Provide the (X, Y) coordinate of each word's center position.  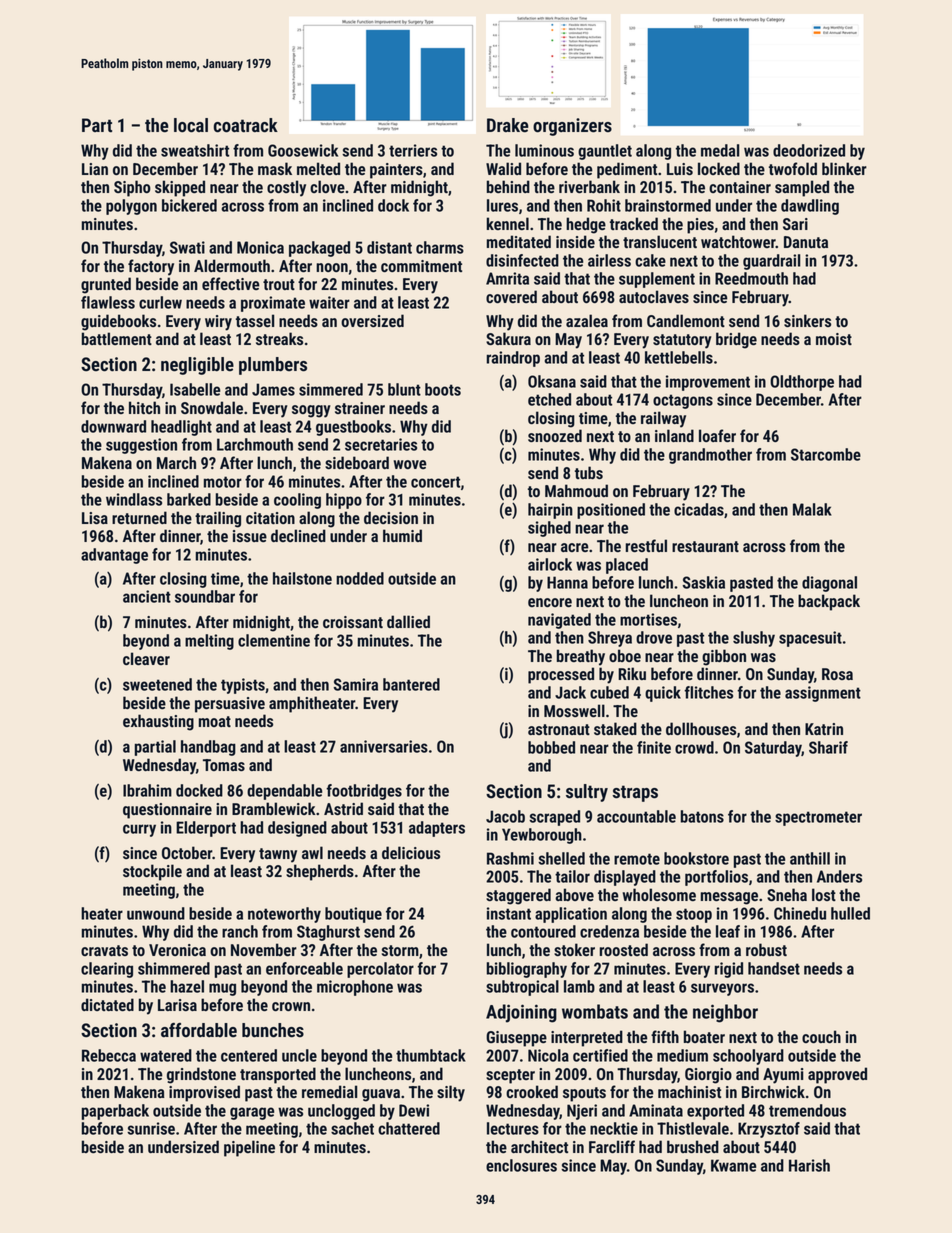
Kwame (733, 1165)
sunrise (151, 1128)
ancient (147, 596)
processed (561, 675)
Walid (503, 168)
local (191, 125)
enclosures (521, 1165)
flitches (708, 692)
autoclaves (654, 296)
